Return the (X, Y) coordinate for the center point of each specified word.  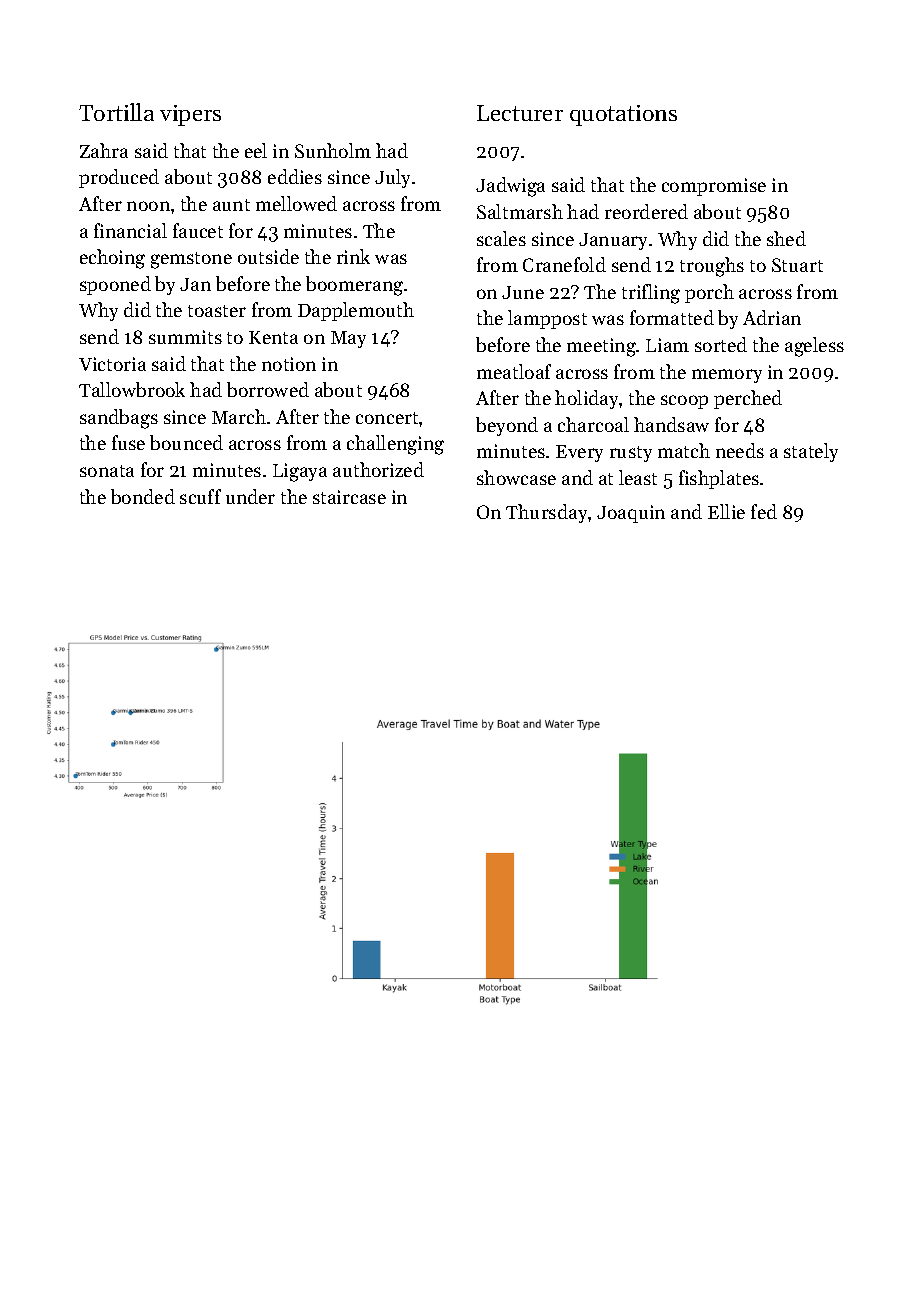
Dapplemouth (356, 311)
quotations (623, 115)
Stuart (797, 265)
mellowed (296, 203)
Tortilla (116, 112)
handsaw (671, 424)
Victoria (112, 364)
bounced (186, 442)
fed (764, 511)
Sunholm (333, 150)
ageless (814, 347)
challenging (395, 445)
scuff (200, 496)
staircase (349, 497)
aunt (231, 205)
